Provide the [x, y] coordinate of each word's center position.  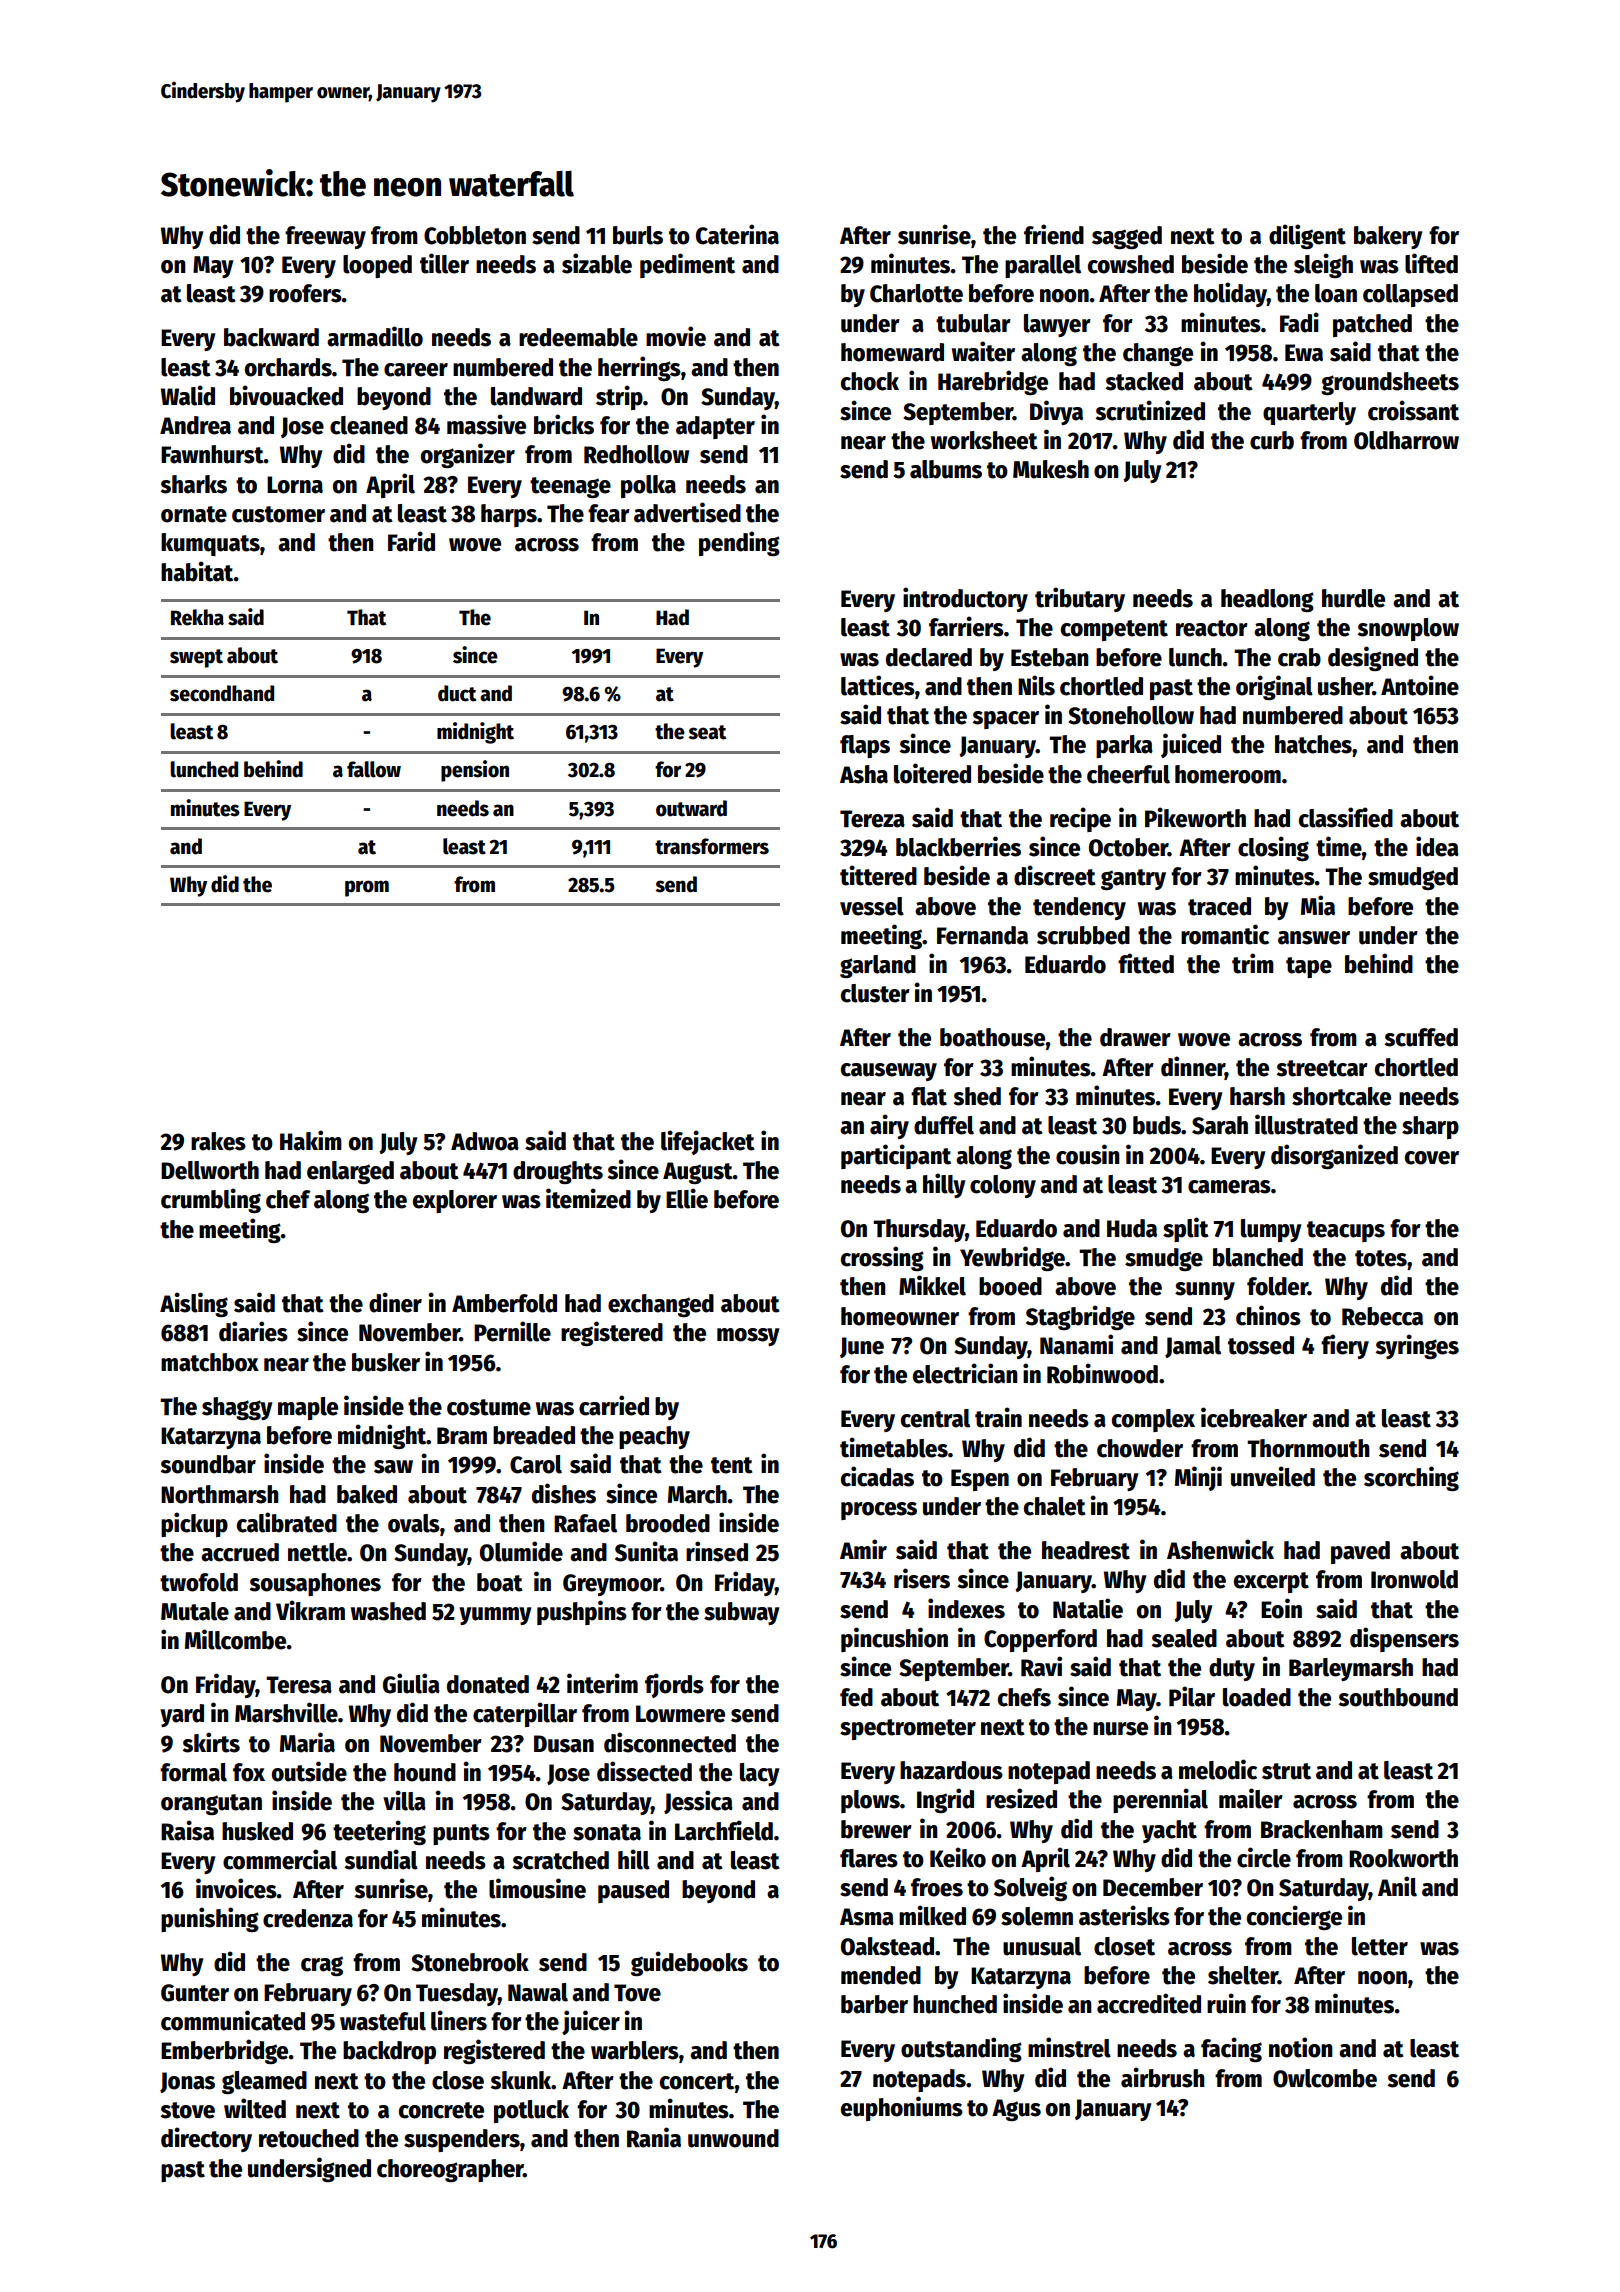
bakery [1388, 237]
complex [1153, 1420]
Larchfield [724, 1830]
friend [1054, 234]
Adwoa [485, 1141]
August [698, 1173]
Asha [864, 774]
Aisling [194, 1304]
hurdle [1353, 598]
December [1153, 1887]
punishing [210, 1919]
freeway [325, 237]
